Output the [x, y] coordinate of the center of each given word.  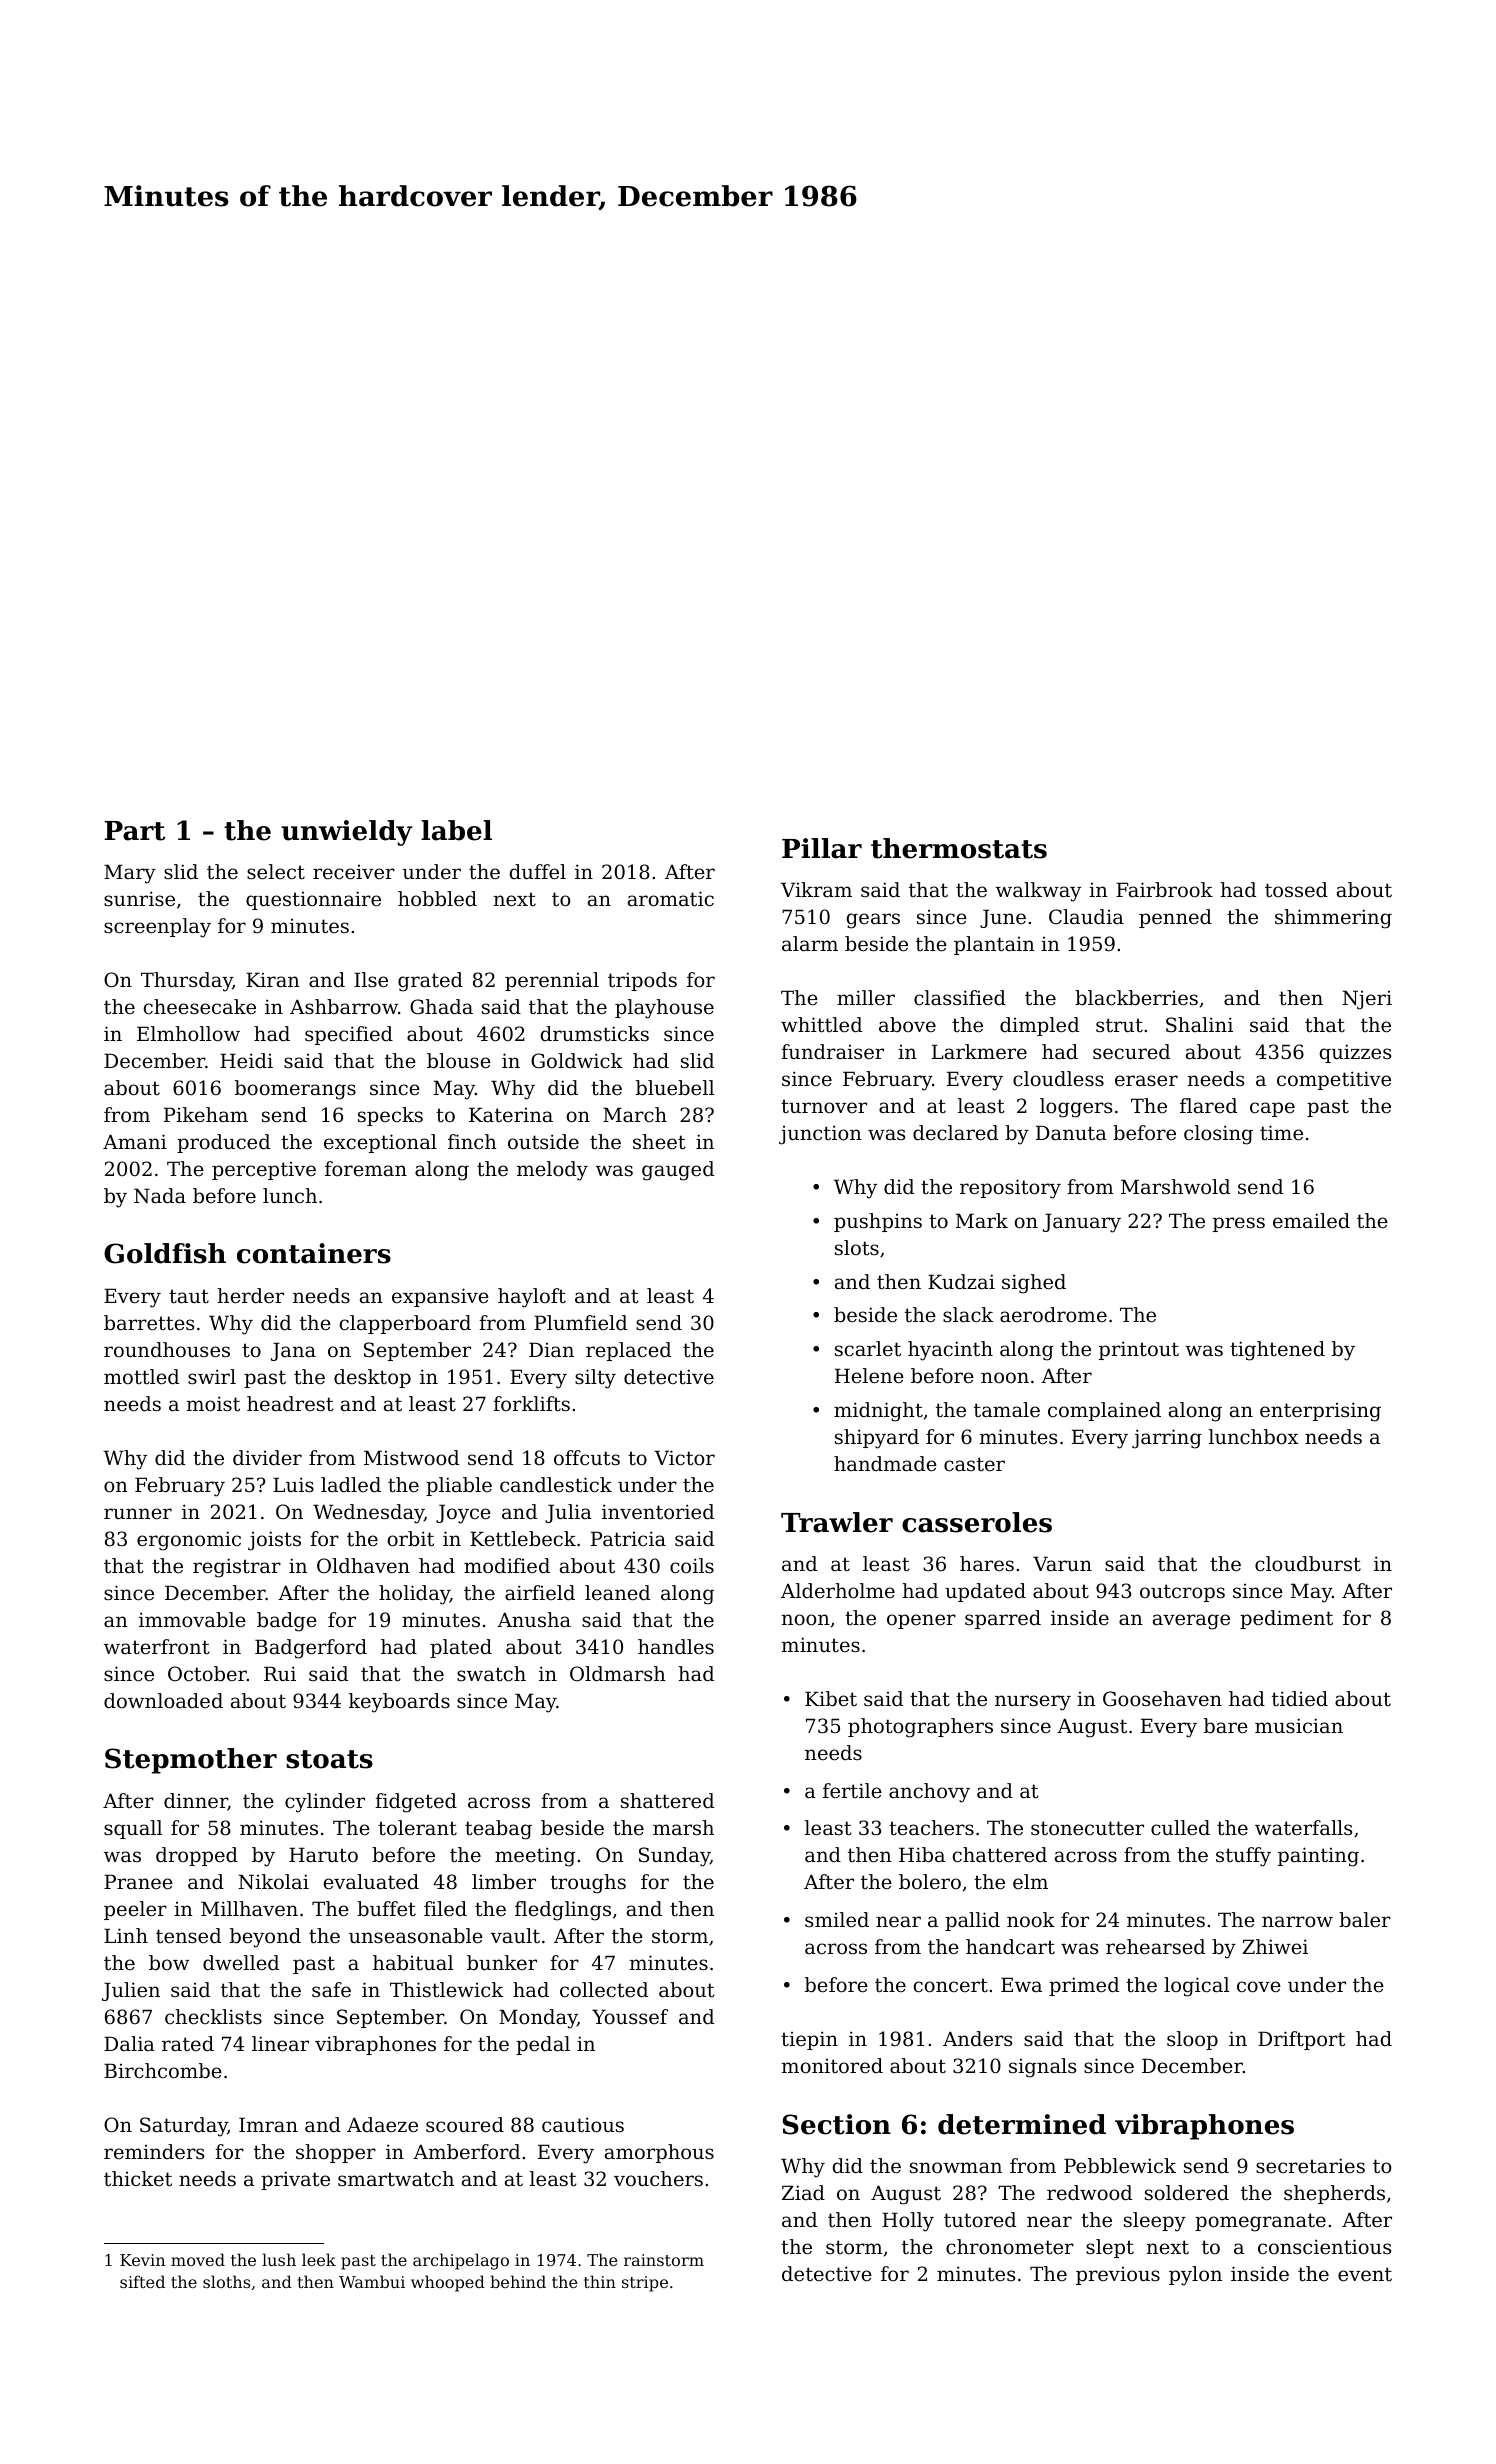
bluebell [675, 1088]
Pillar [822, 848]
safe [331, 1989]
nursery [1033, 1703]
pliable [459, 1486]
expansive [440, 1297]
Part [134, 831]
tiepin [809, 2040]
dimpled [1039, 1026]
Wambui [372, 2281]
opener [921, 1621]
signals [1042, 2068]
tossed [1296, 890]
